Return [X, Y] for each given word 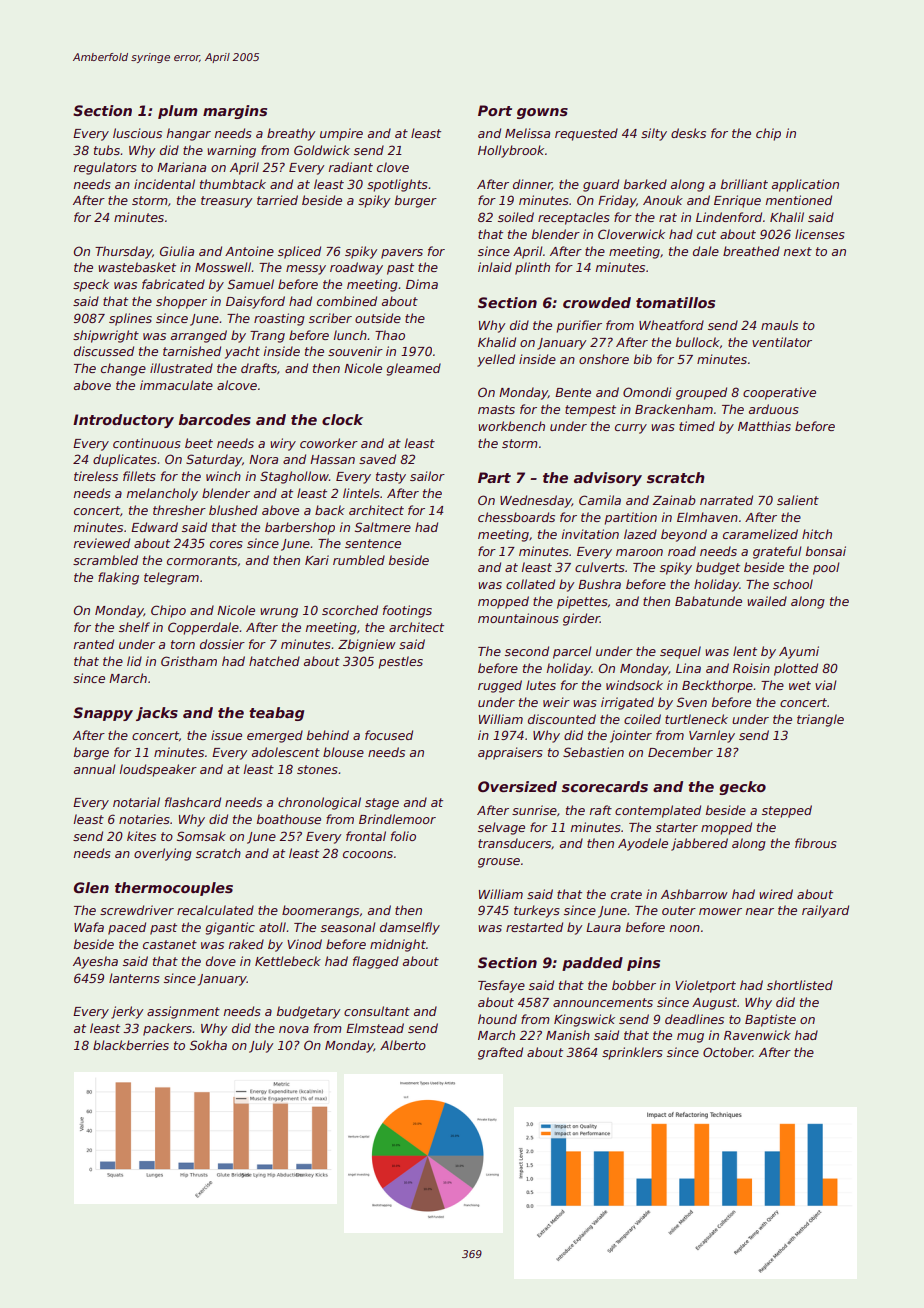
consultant [377, 1011]
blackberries [131, 1045]
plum [178, 112]
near [760, 911]
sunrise [534, 810]
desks [688, 133]
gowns [542, 113]
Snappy [103, 714]
